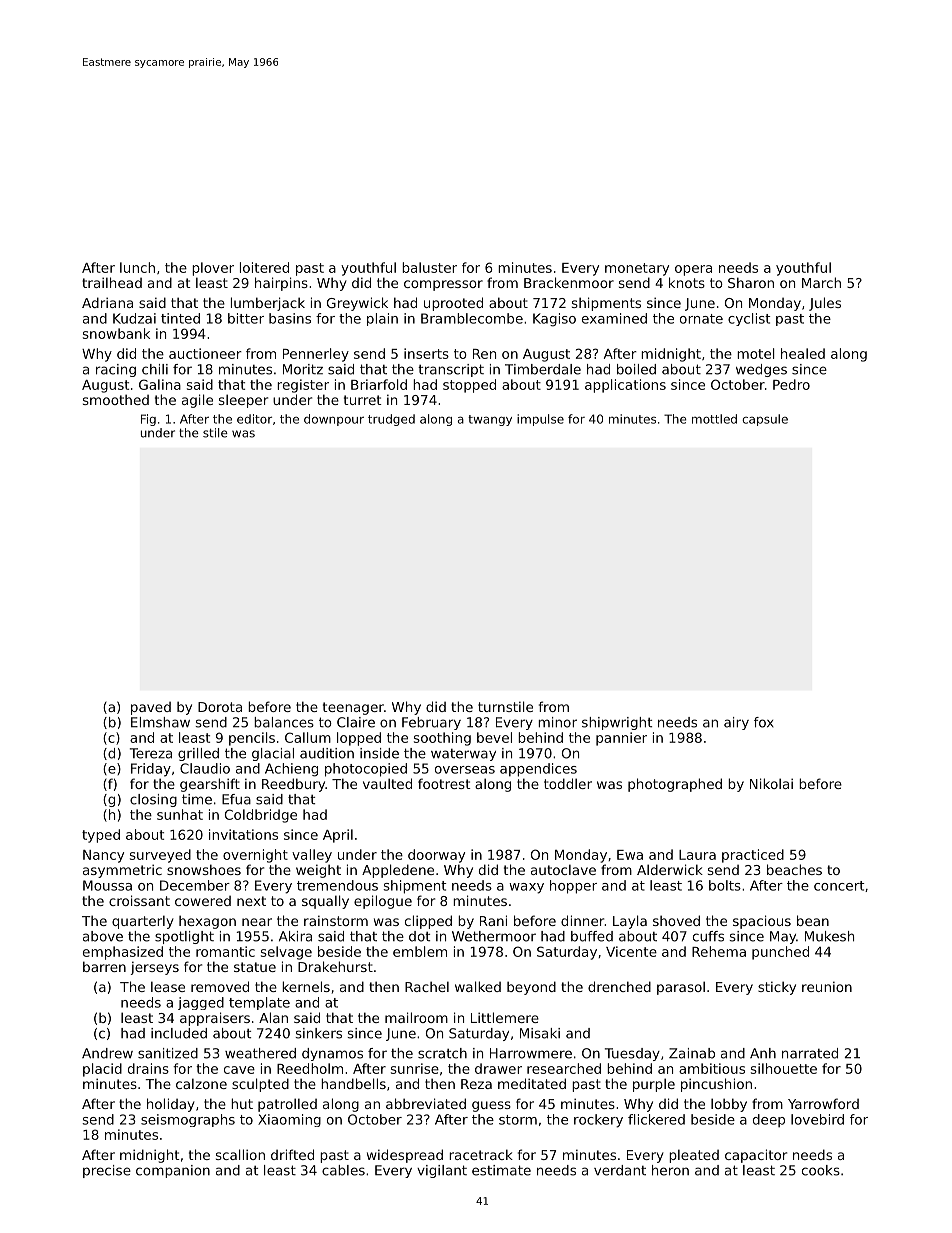 This page has width=952, height=1233. What do you see at coordinates (429, 267) in the page?
I see `baluster` at bounding box center [429, 267].
